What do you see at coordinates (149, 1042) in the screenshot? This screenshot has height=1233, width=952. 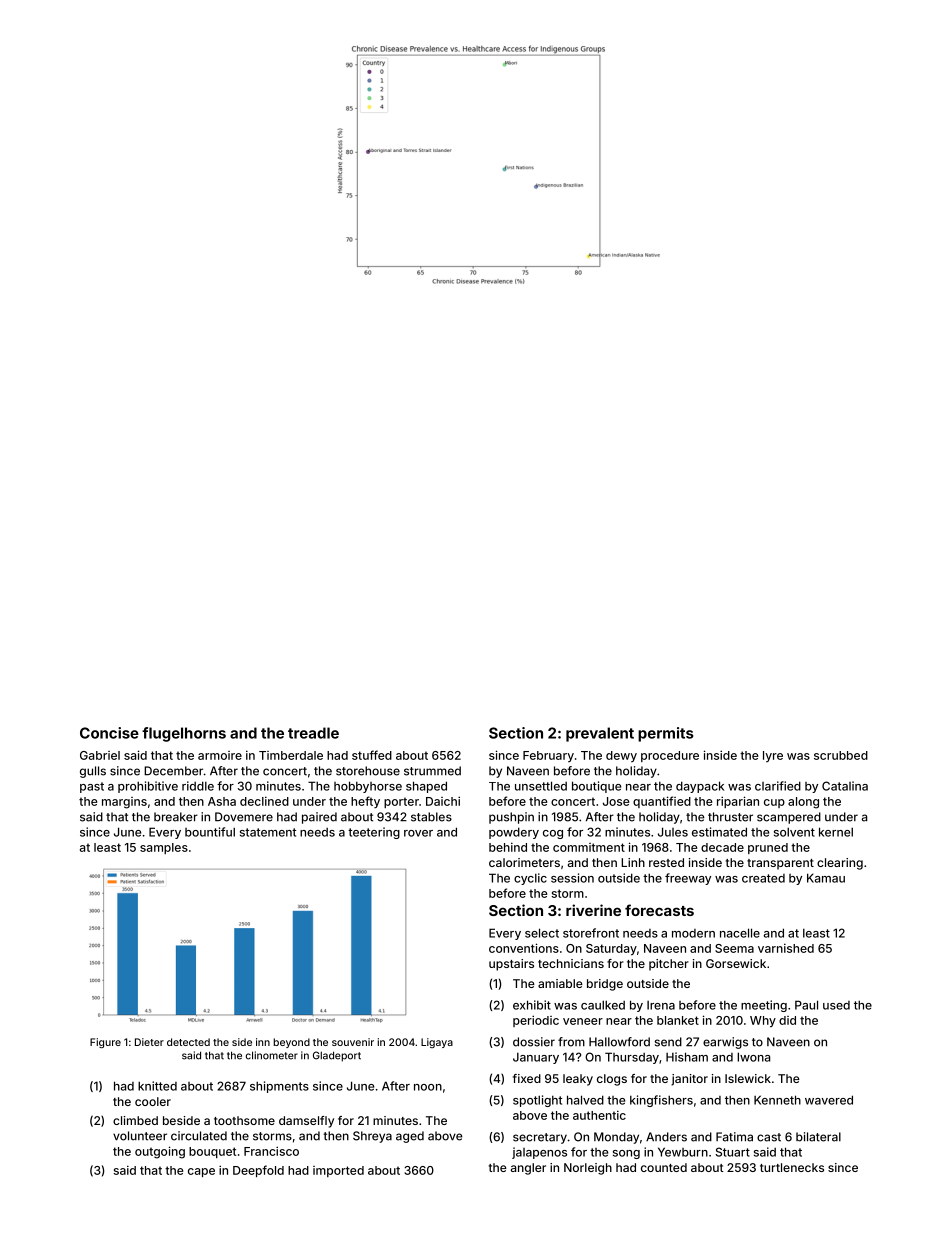 I see `Dieter` at bounding box center [149, 1042].
